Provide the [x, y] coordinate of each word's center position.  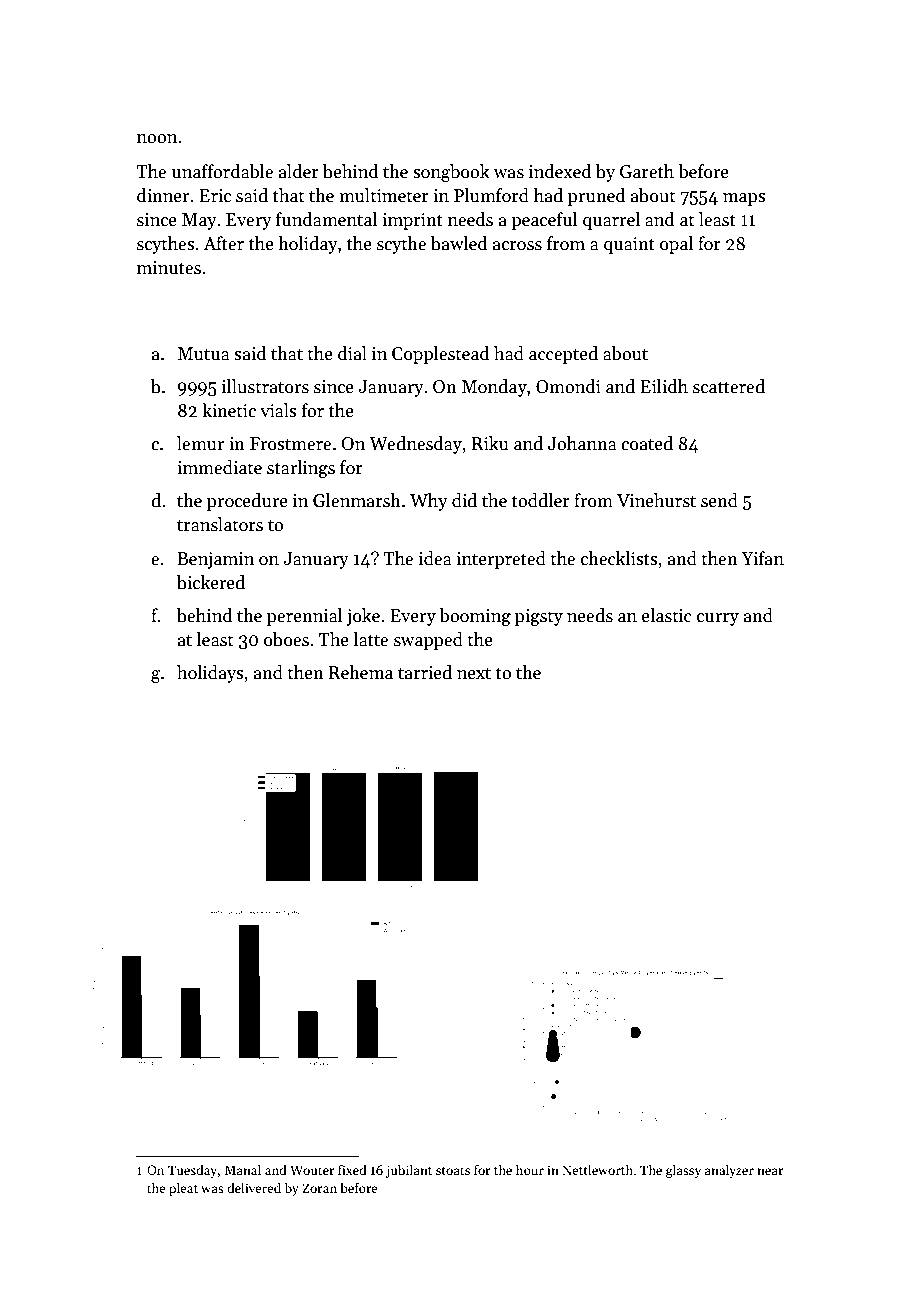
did [464, 500]
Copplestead [441, 355]
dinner [163, 195]
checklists [619, 558]
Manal [242, 1169]
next [474, 674]
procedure [247, 502]
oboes [286, 639]
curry [718, 619]
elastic [667, 615]
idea [435, 558]
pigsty [539, 617]
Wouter [312, 1170]
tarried [425, 672]
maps [744, 199]
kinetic [229, 410]
